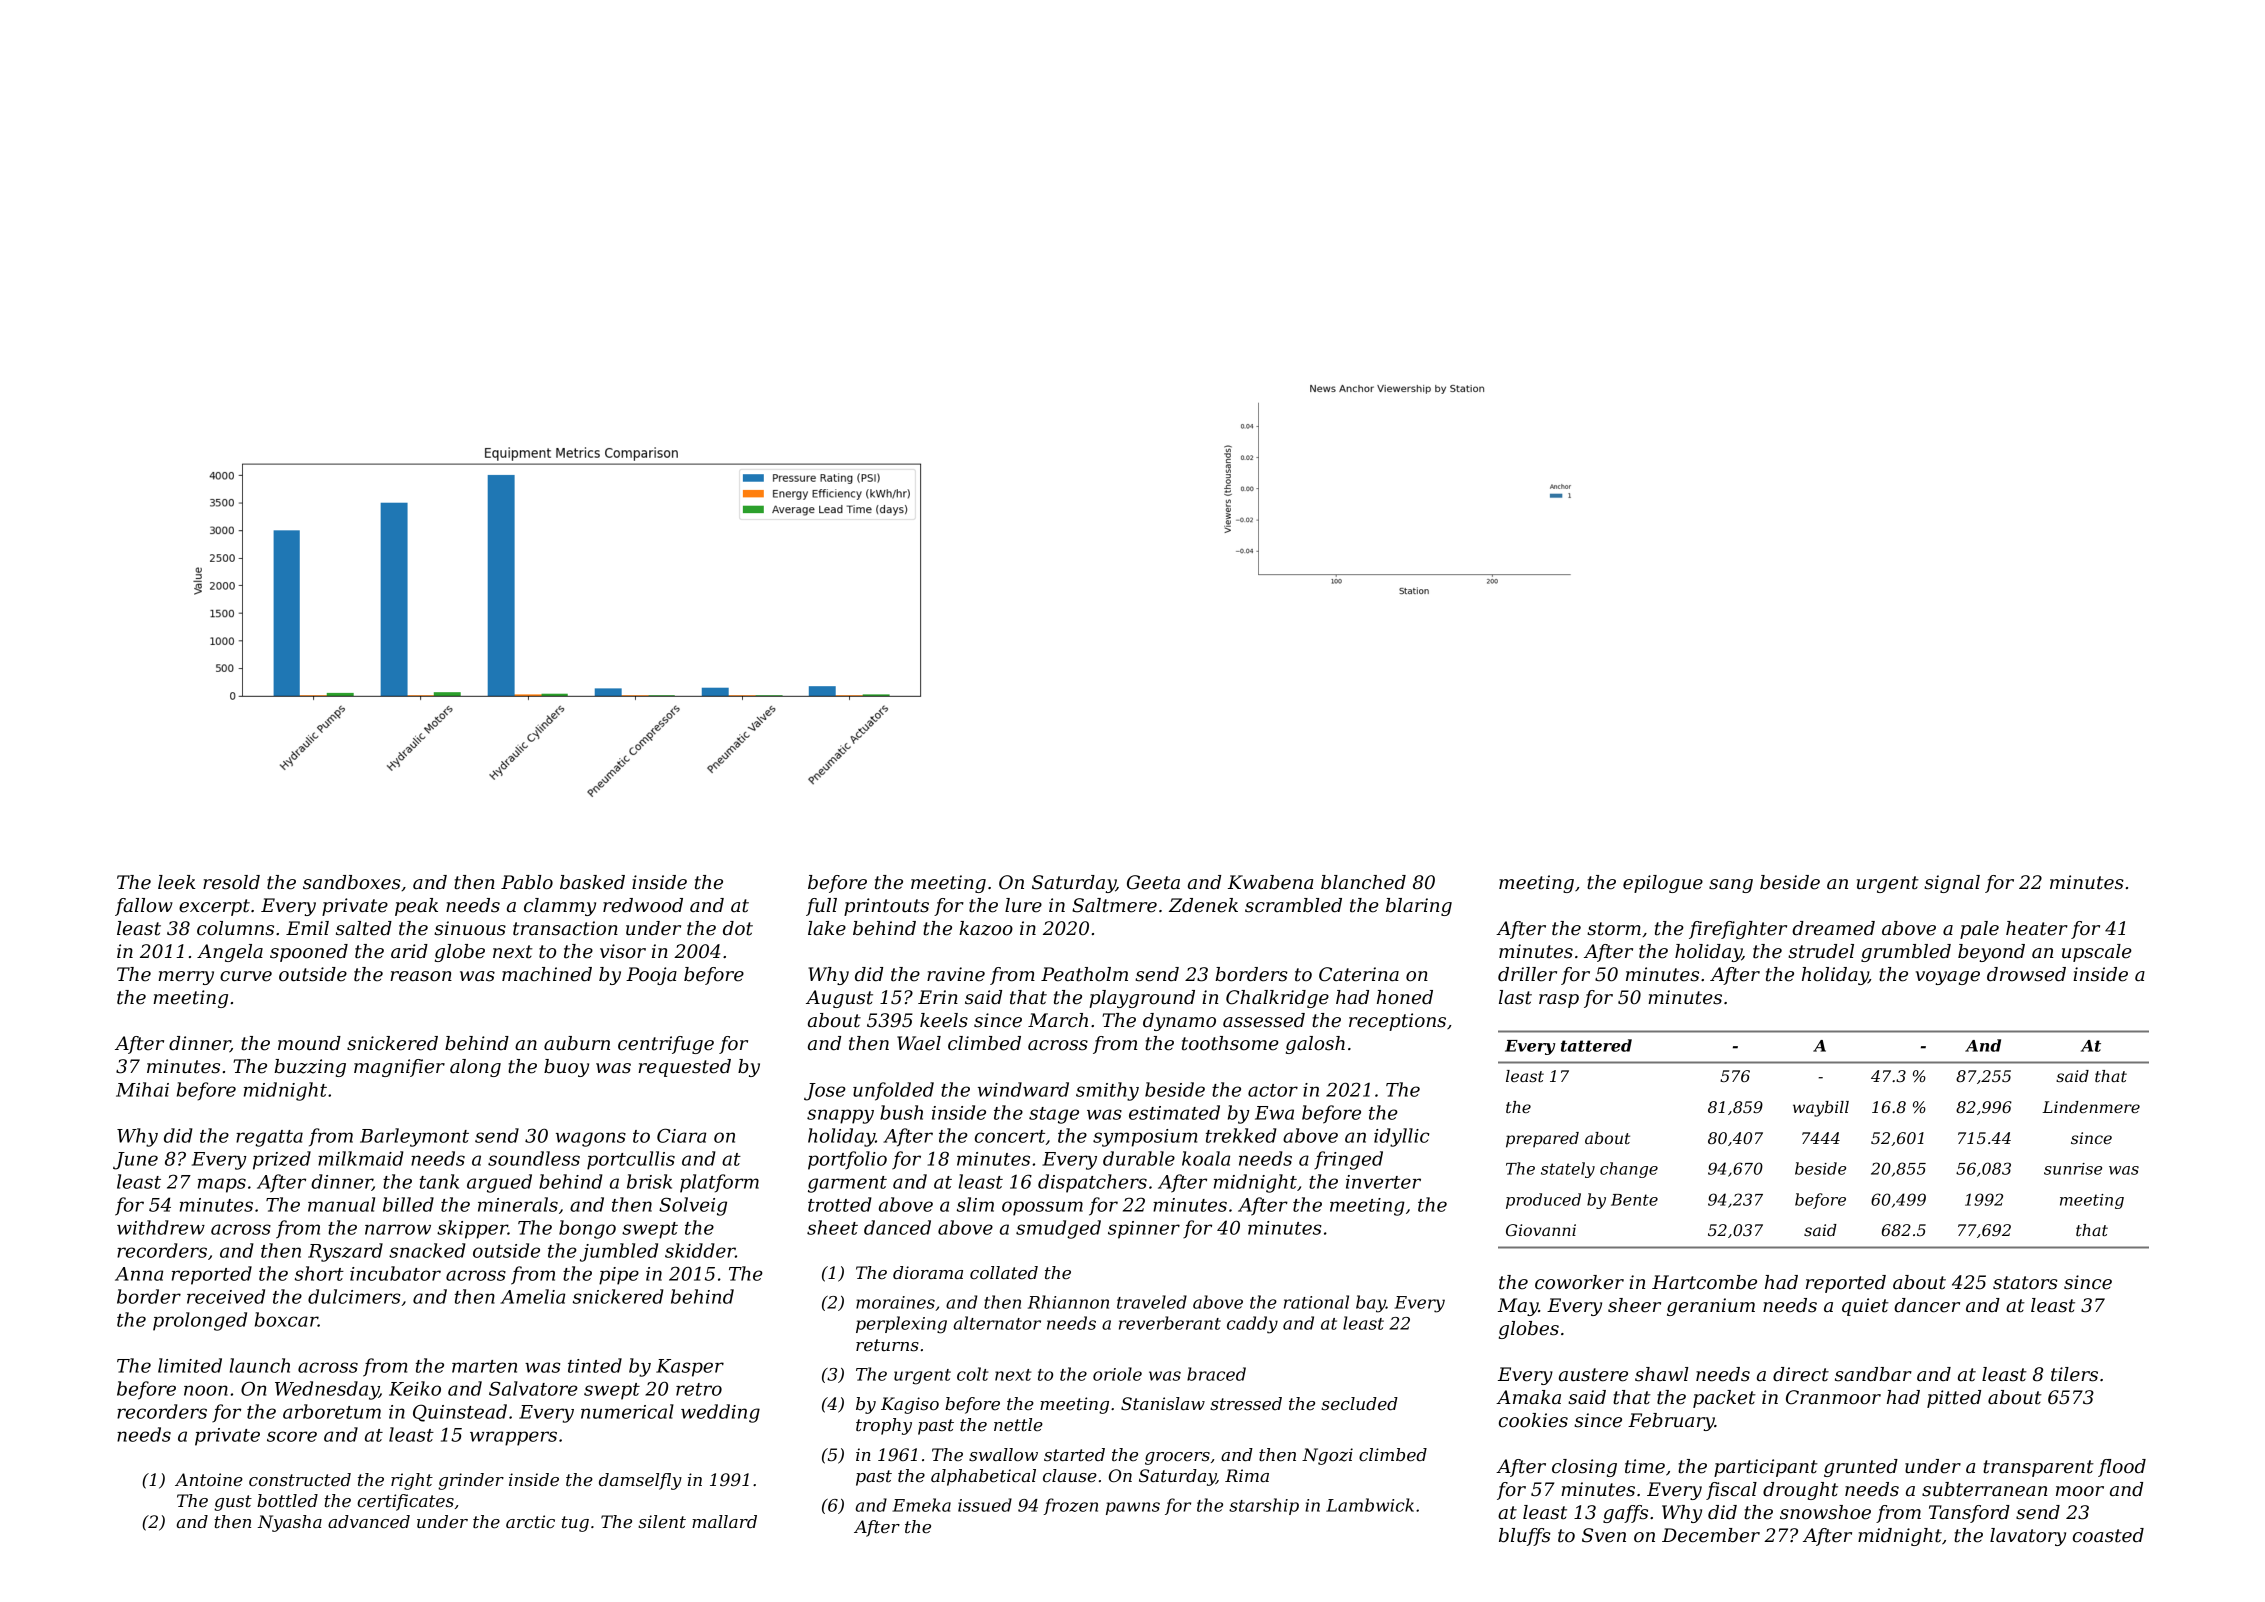 The image size is (2265, 1602). Describe the element at coordinates (1952, 884) in the screenshot. I see `signal` at that location.
